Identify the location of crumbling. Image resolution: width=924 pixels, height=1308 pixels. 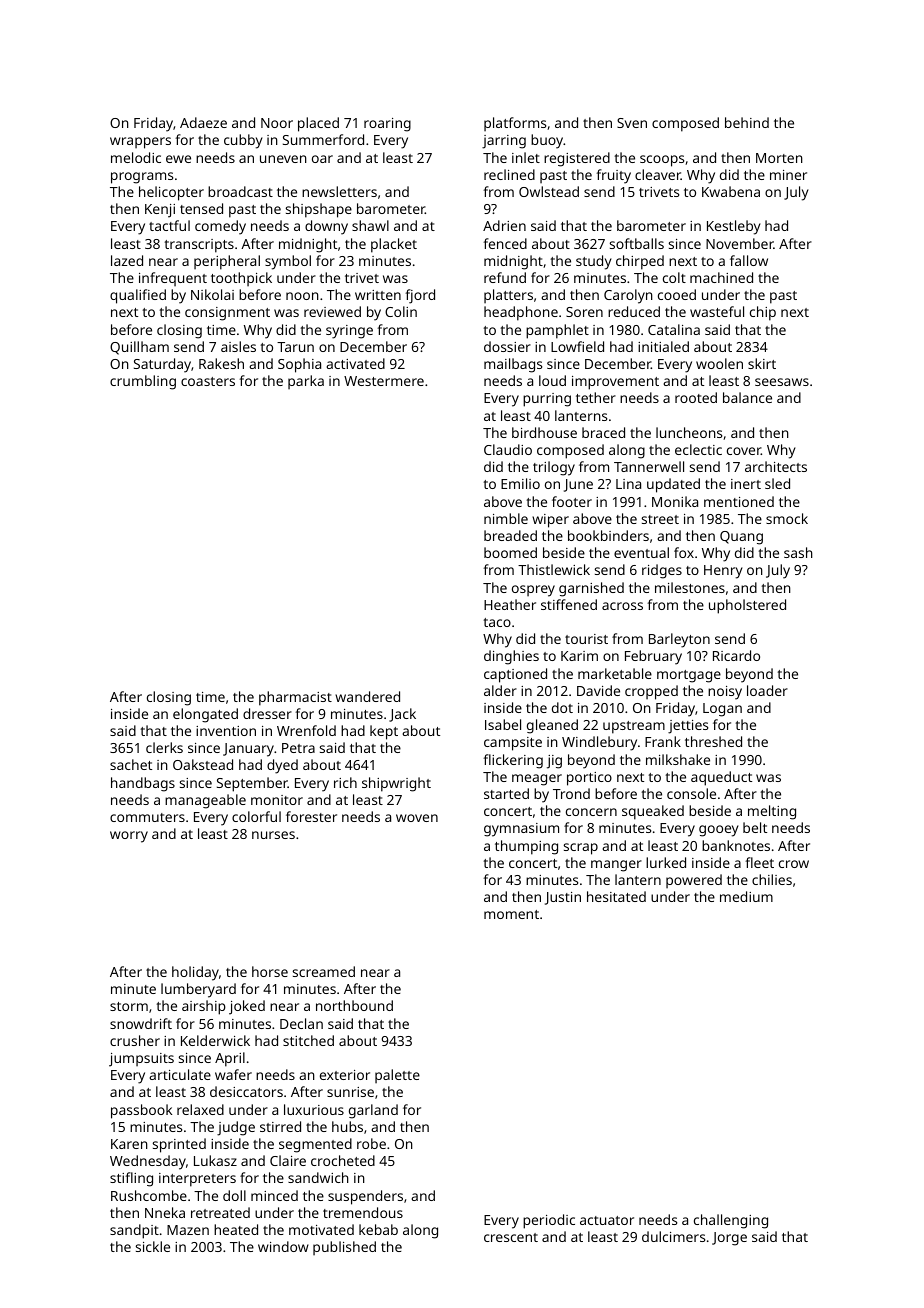
(143, 382).
